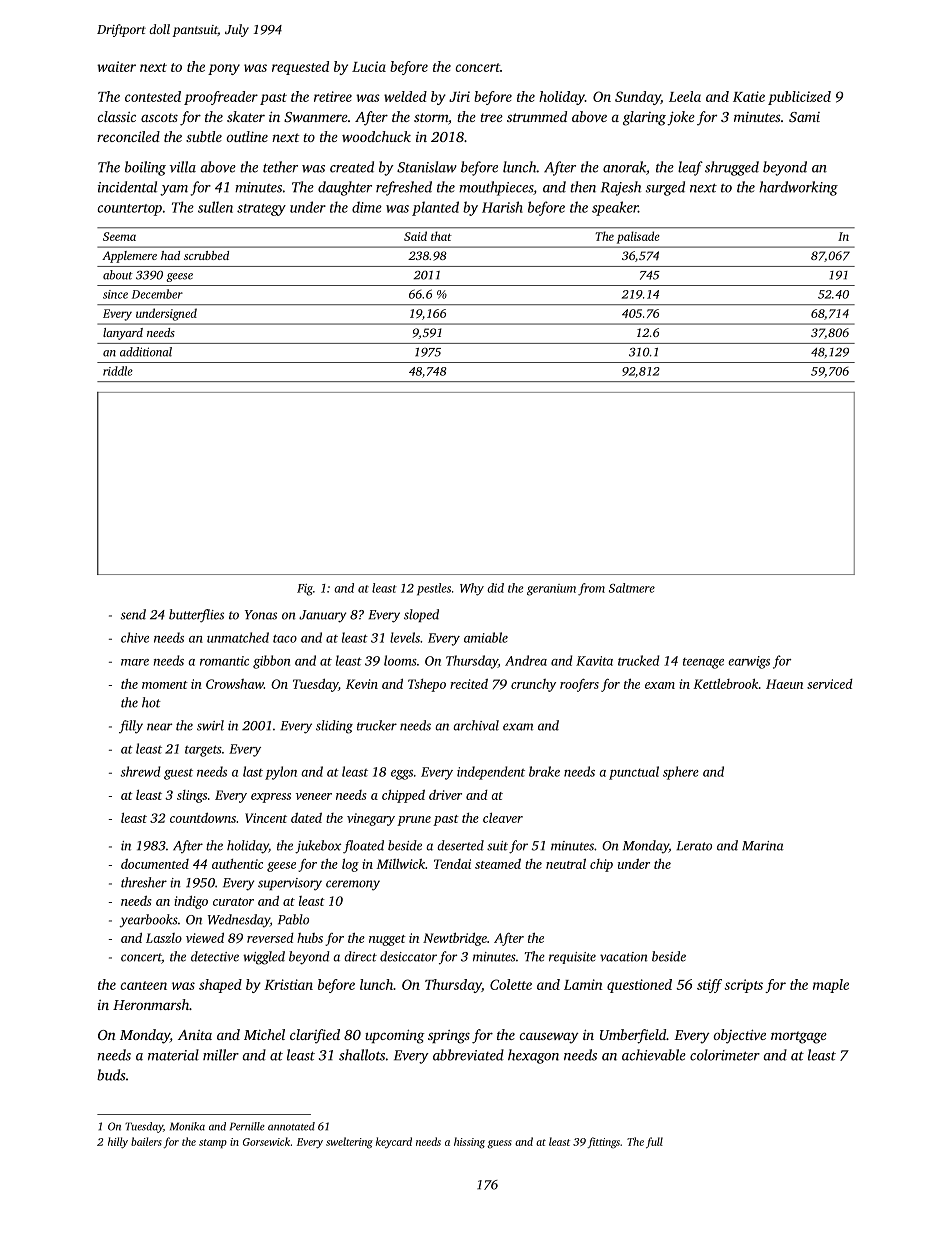 Image resolution: width=952 pixels, height=1233 pixels. What do you see at coordinates (369, 66) in the screenshot?
I see `Lucia` at bounding box center [369, 66].
